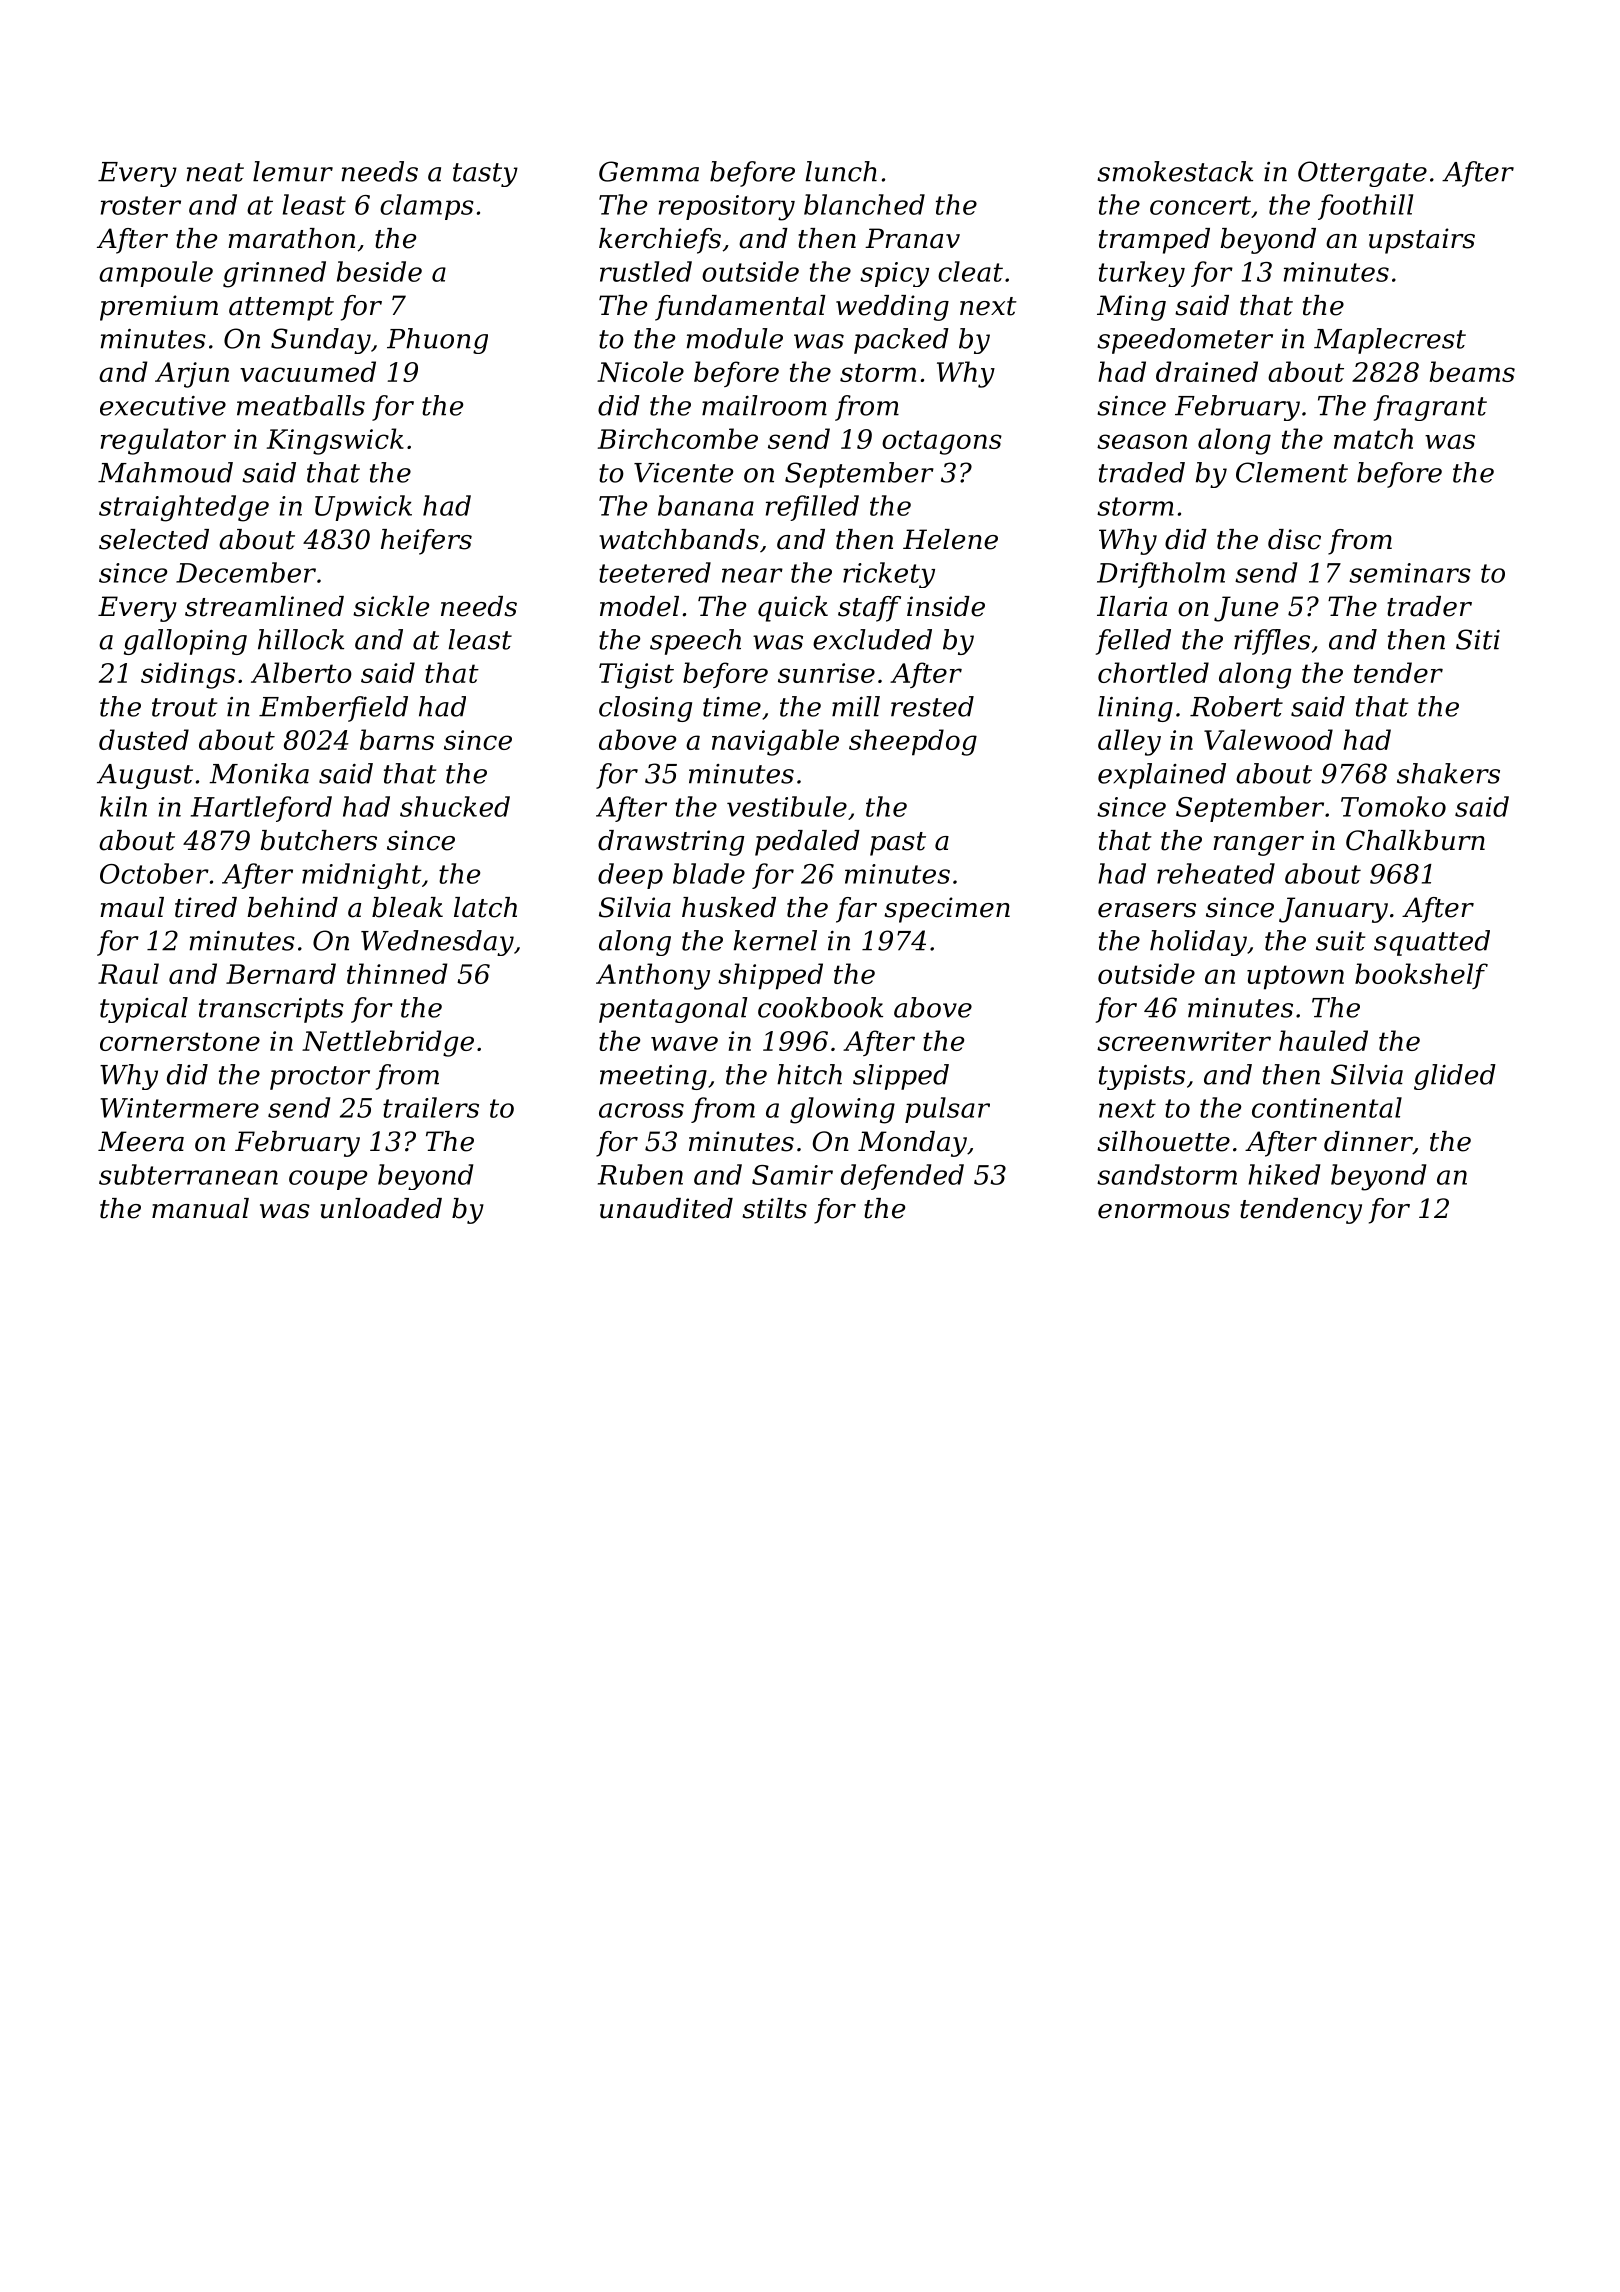 The height and width of the screenshot is (2292, 1620). I want to click on seminars, so click(1410, 573).
